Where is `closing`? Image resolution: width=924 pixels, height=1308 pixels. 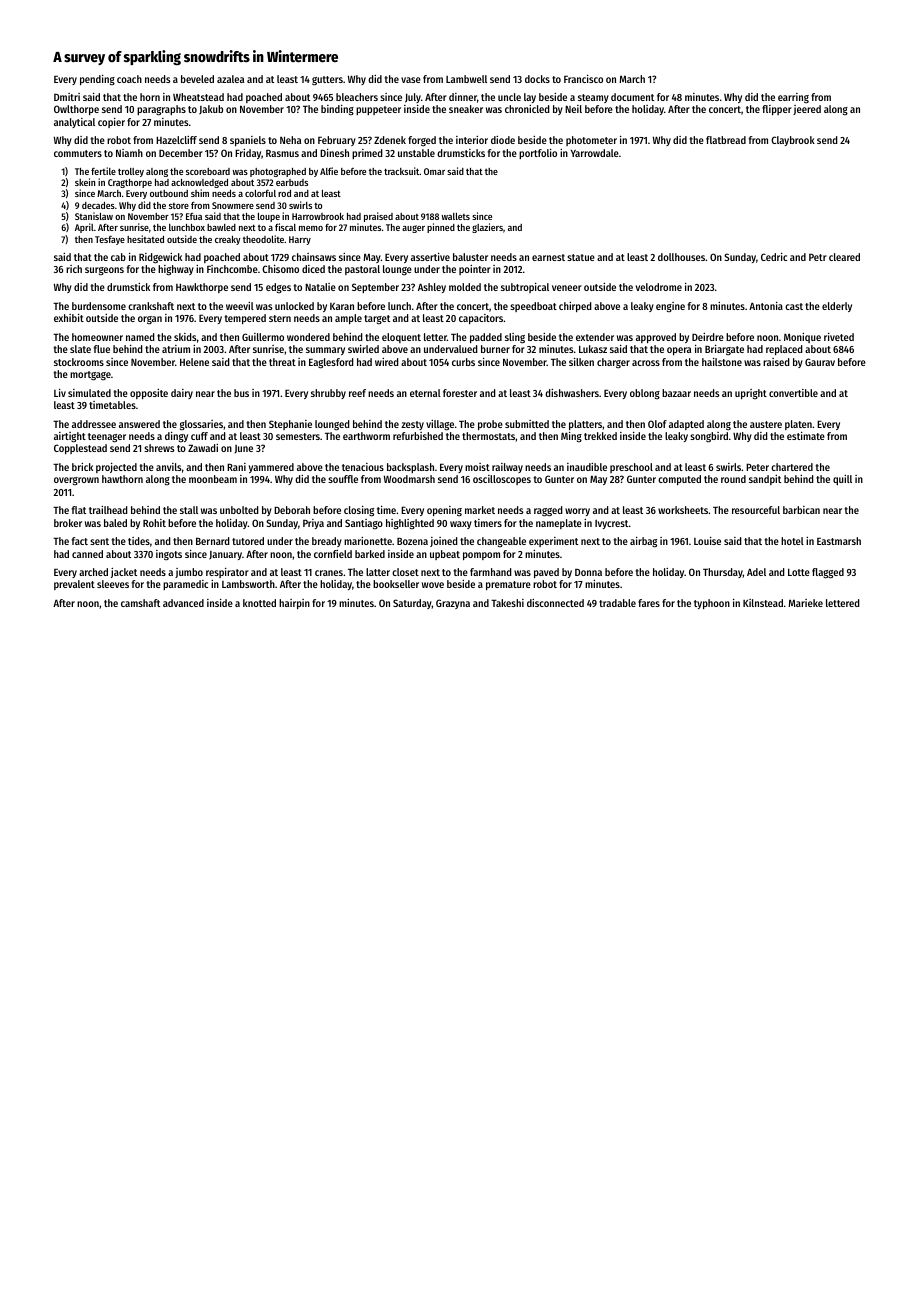
closing is located at coordinates (359, 511).
